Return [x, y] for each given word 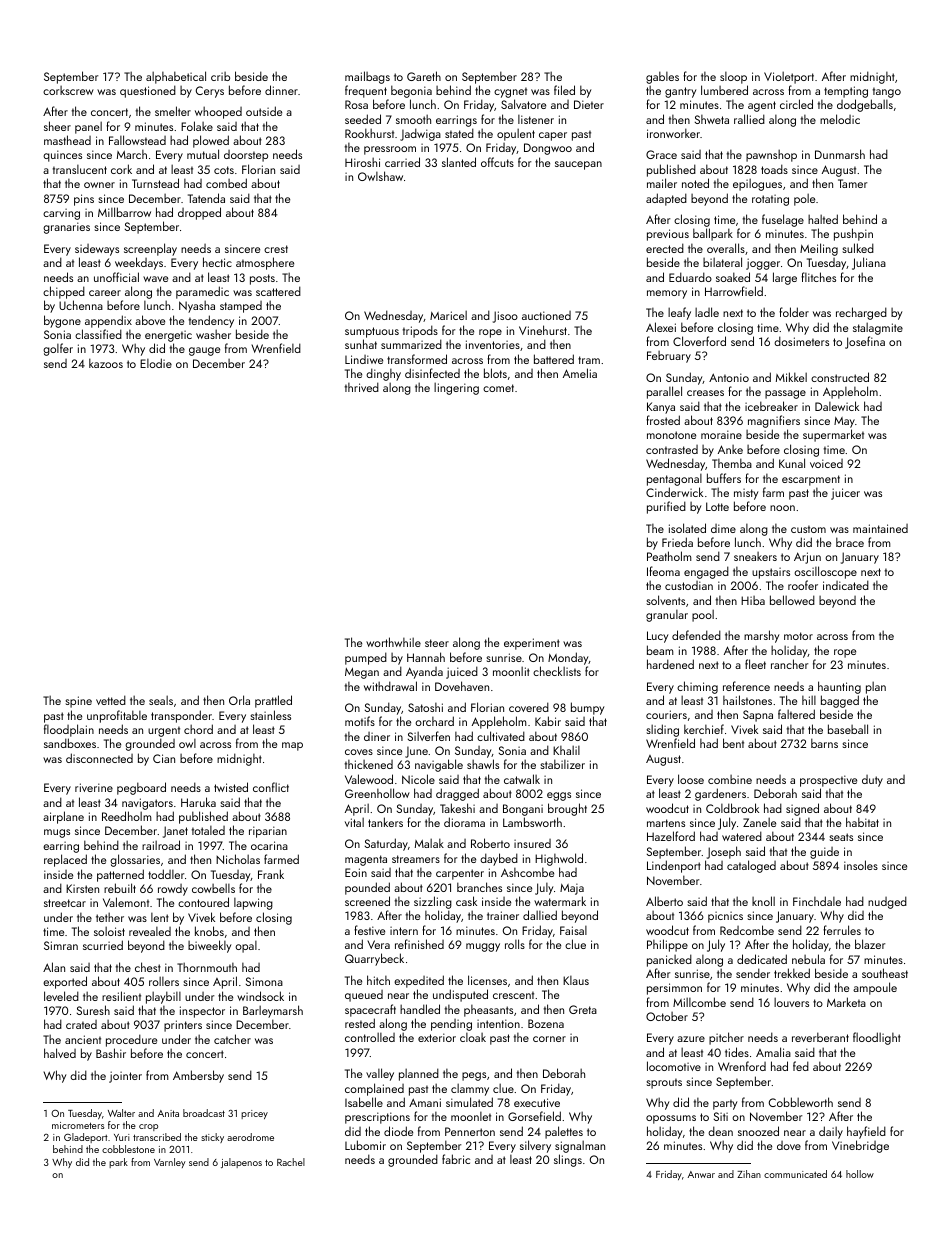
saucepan [578, 165]
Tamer [852, 183]
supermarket [833, 435]
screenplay [150, 249]
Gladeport [86, 1138]
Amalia [773, 1052]
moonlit [511, 671]
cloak [473, 1037]
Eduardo [690, 277]
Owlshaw [380, 176]
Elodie [156, 363]
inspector [202, 1012]
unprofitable [117, 716]
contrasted [672, 449]
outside [264, 111]
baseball [848, 729]
